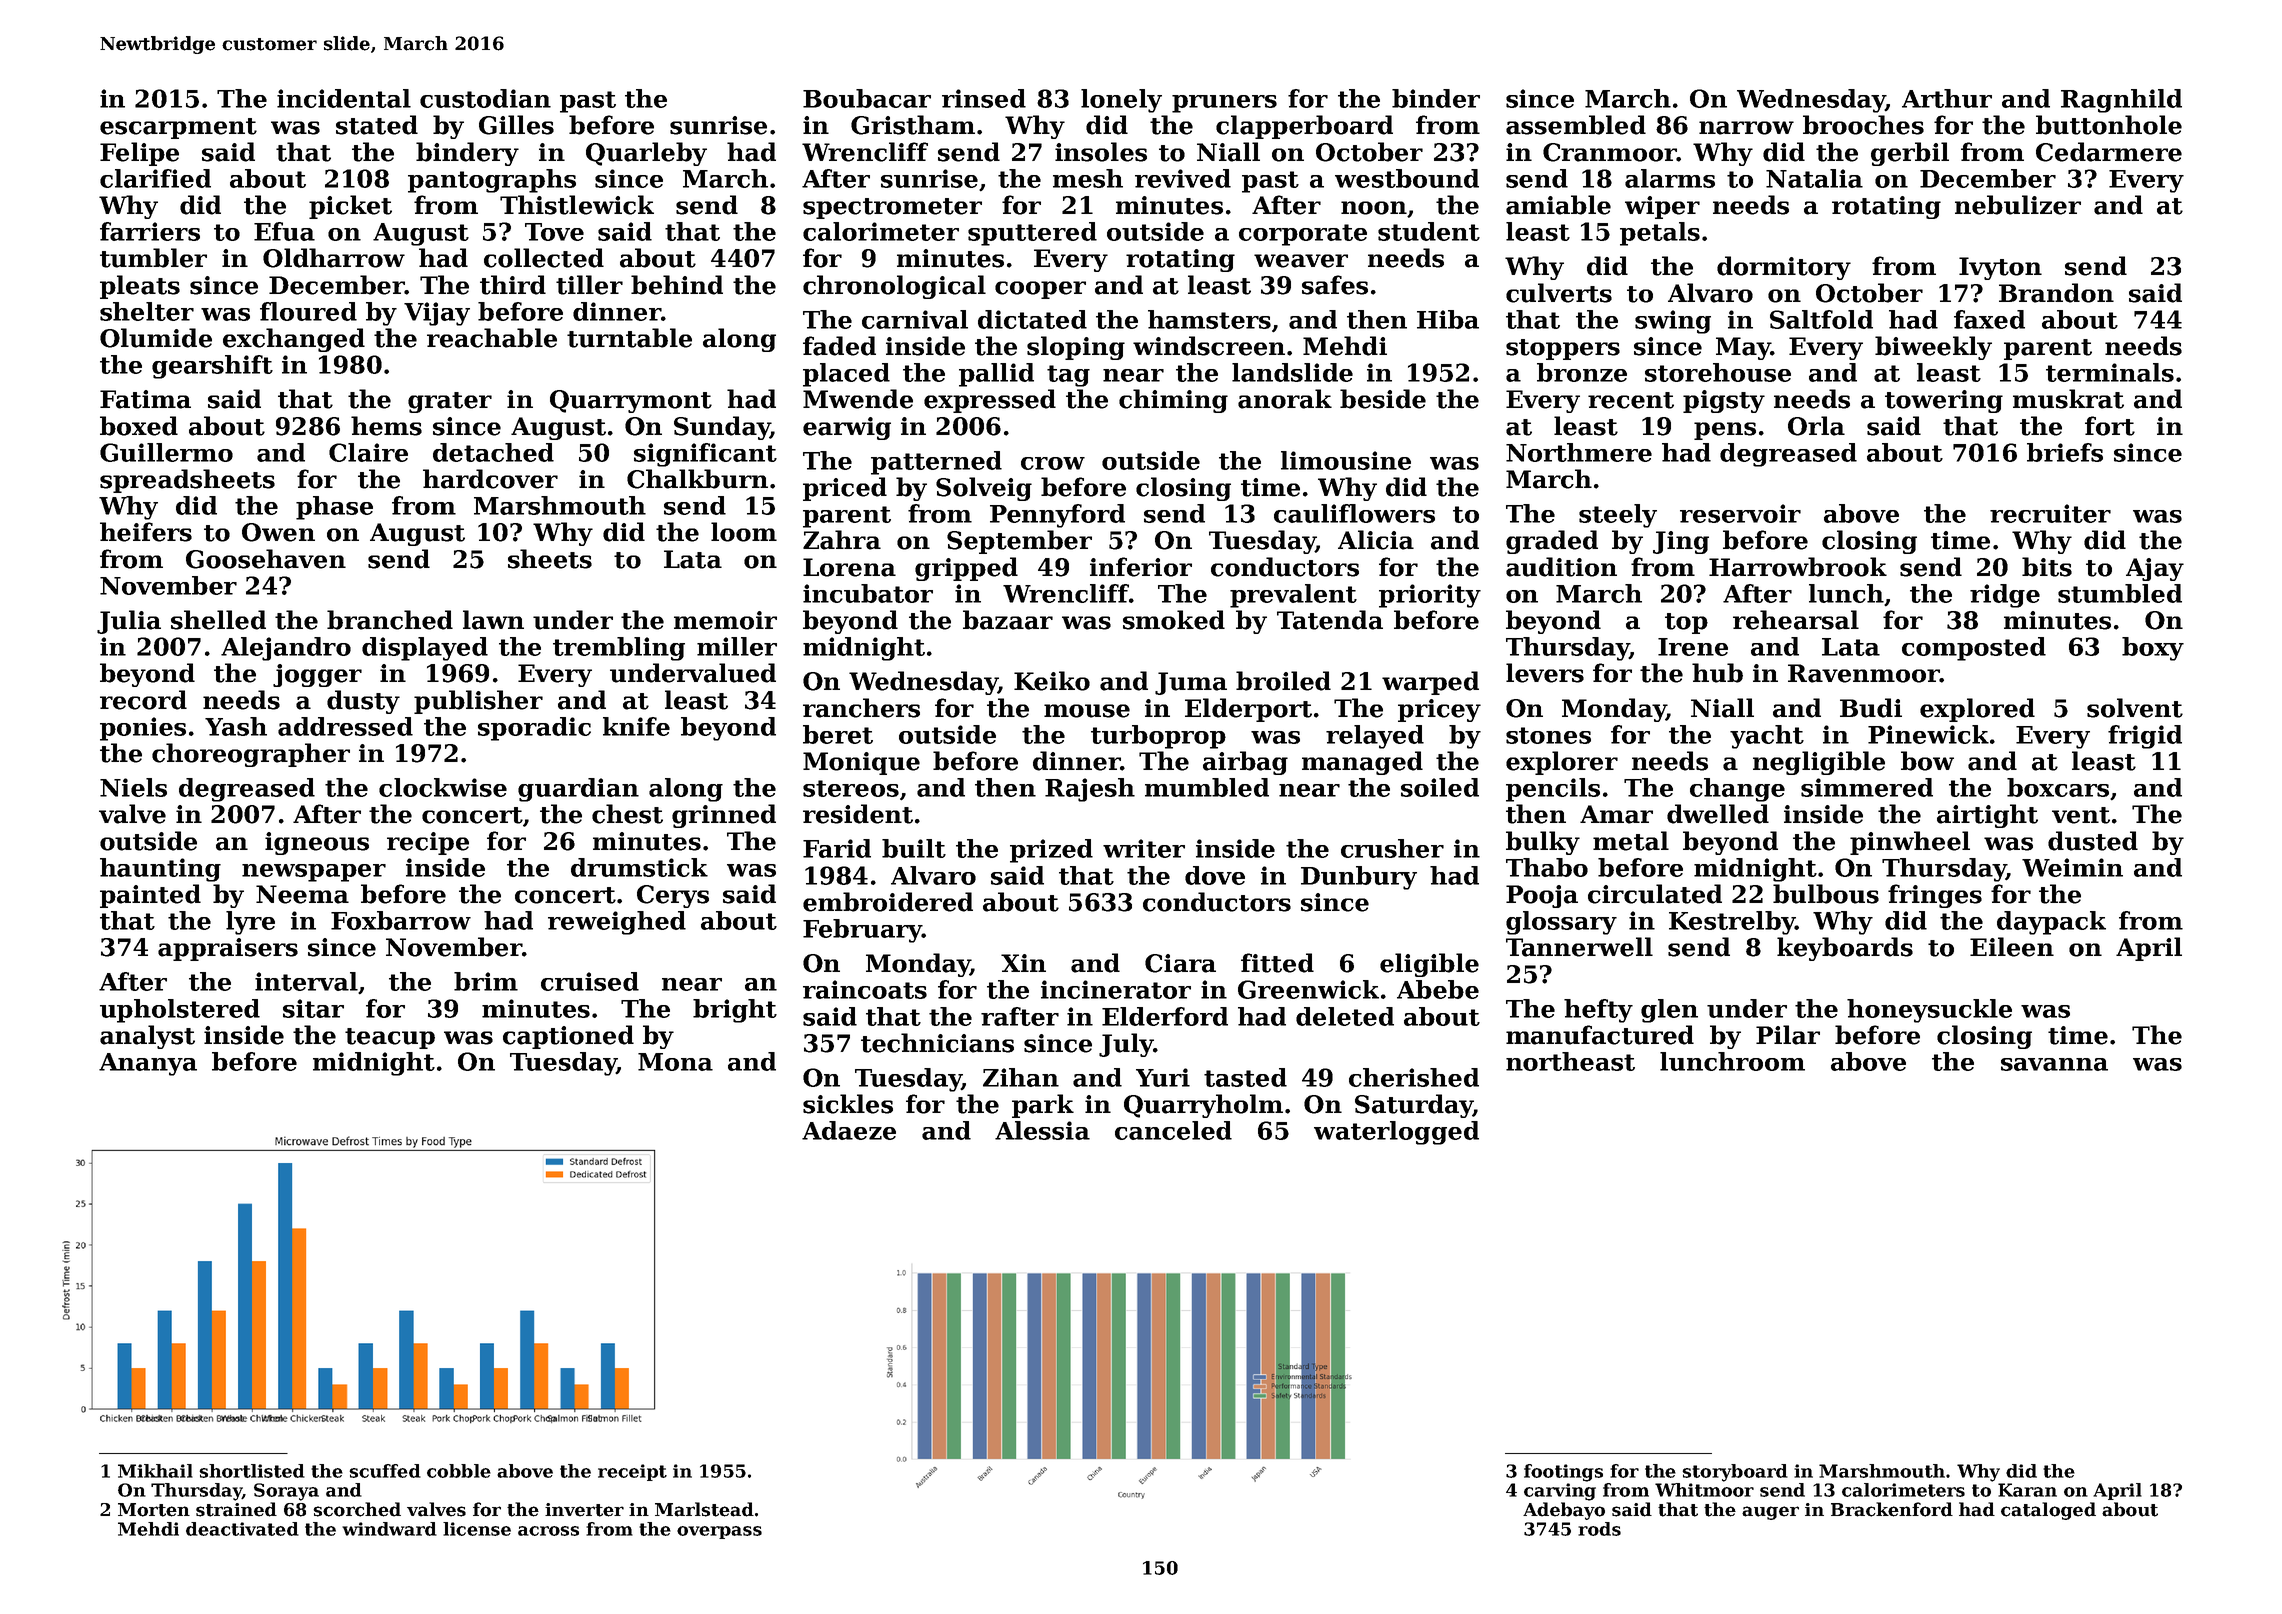  Describe the element at coordinates (306, 981) in the page. I see `interval` at that location.
